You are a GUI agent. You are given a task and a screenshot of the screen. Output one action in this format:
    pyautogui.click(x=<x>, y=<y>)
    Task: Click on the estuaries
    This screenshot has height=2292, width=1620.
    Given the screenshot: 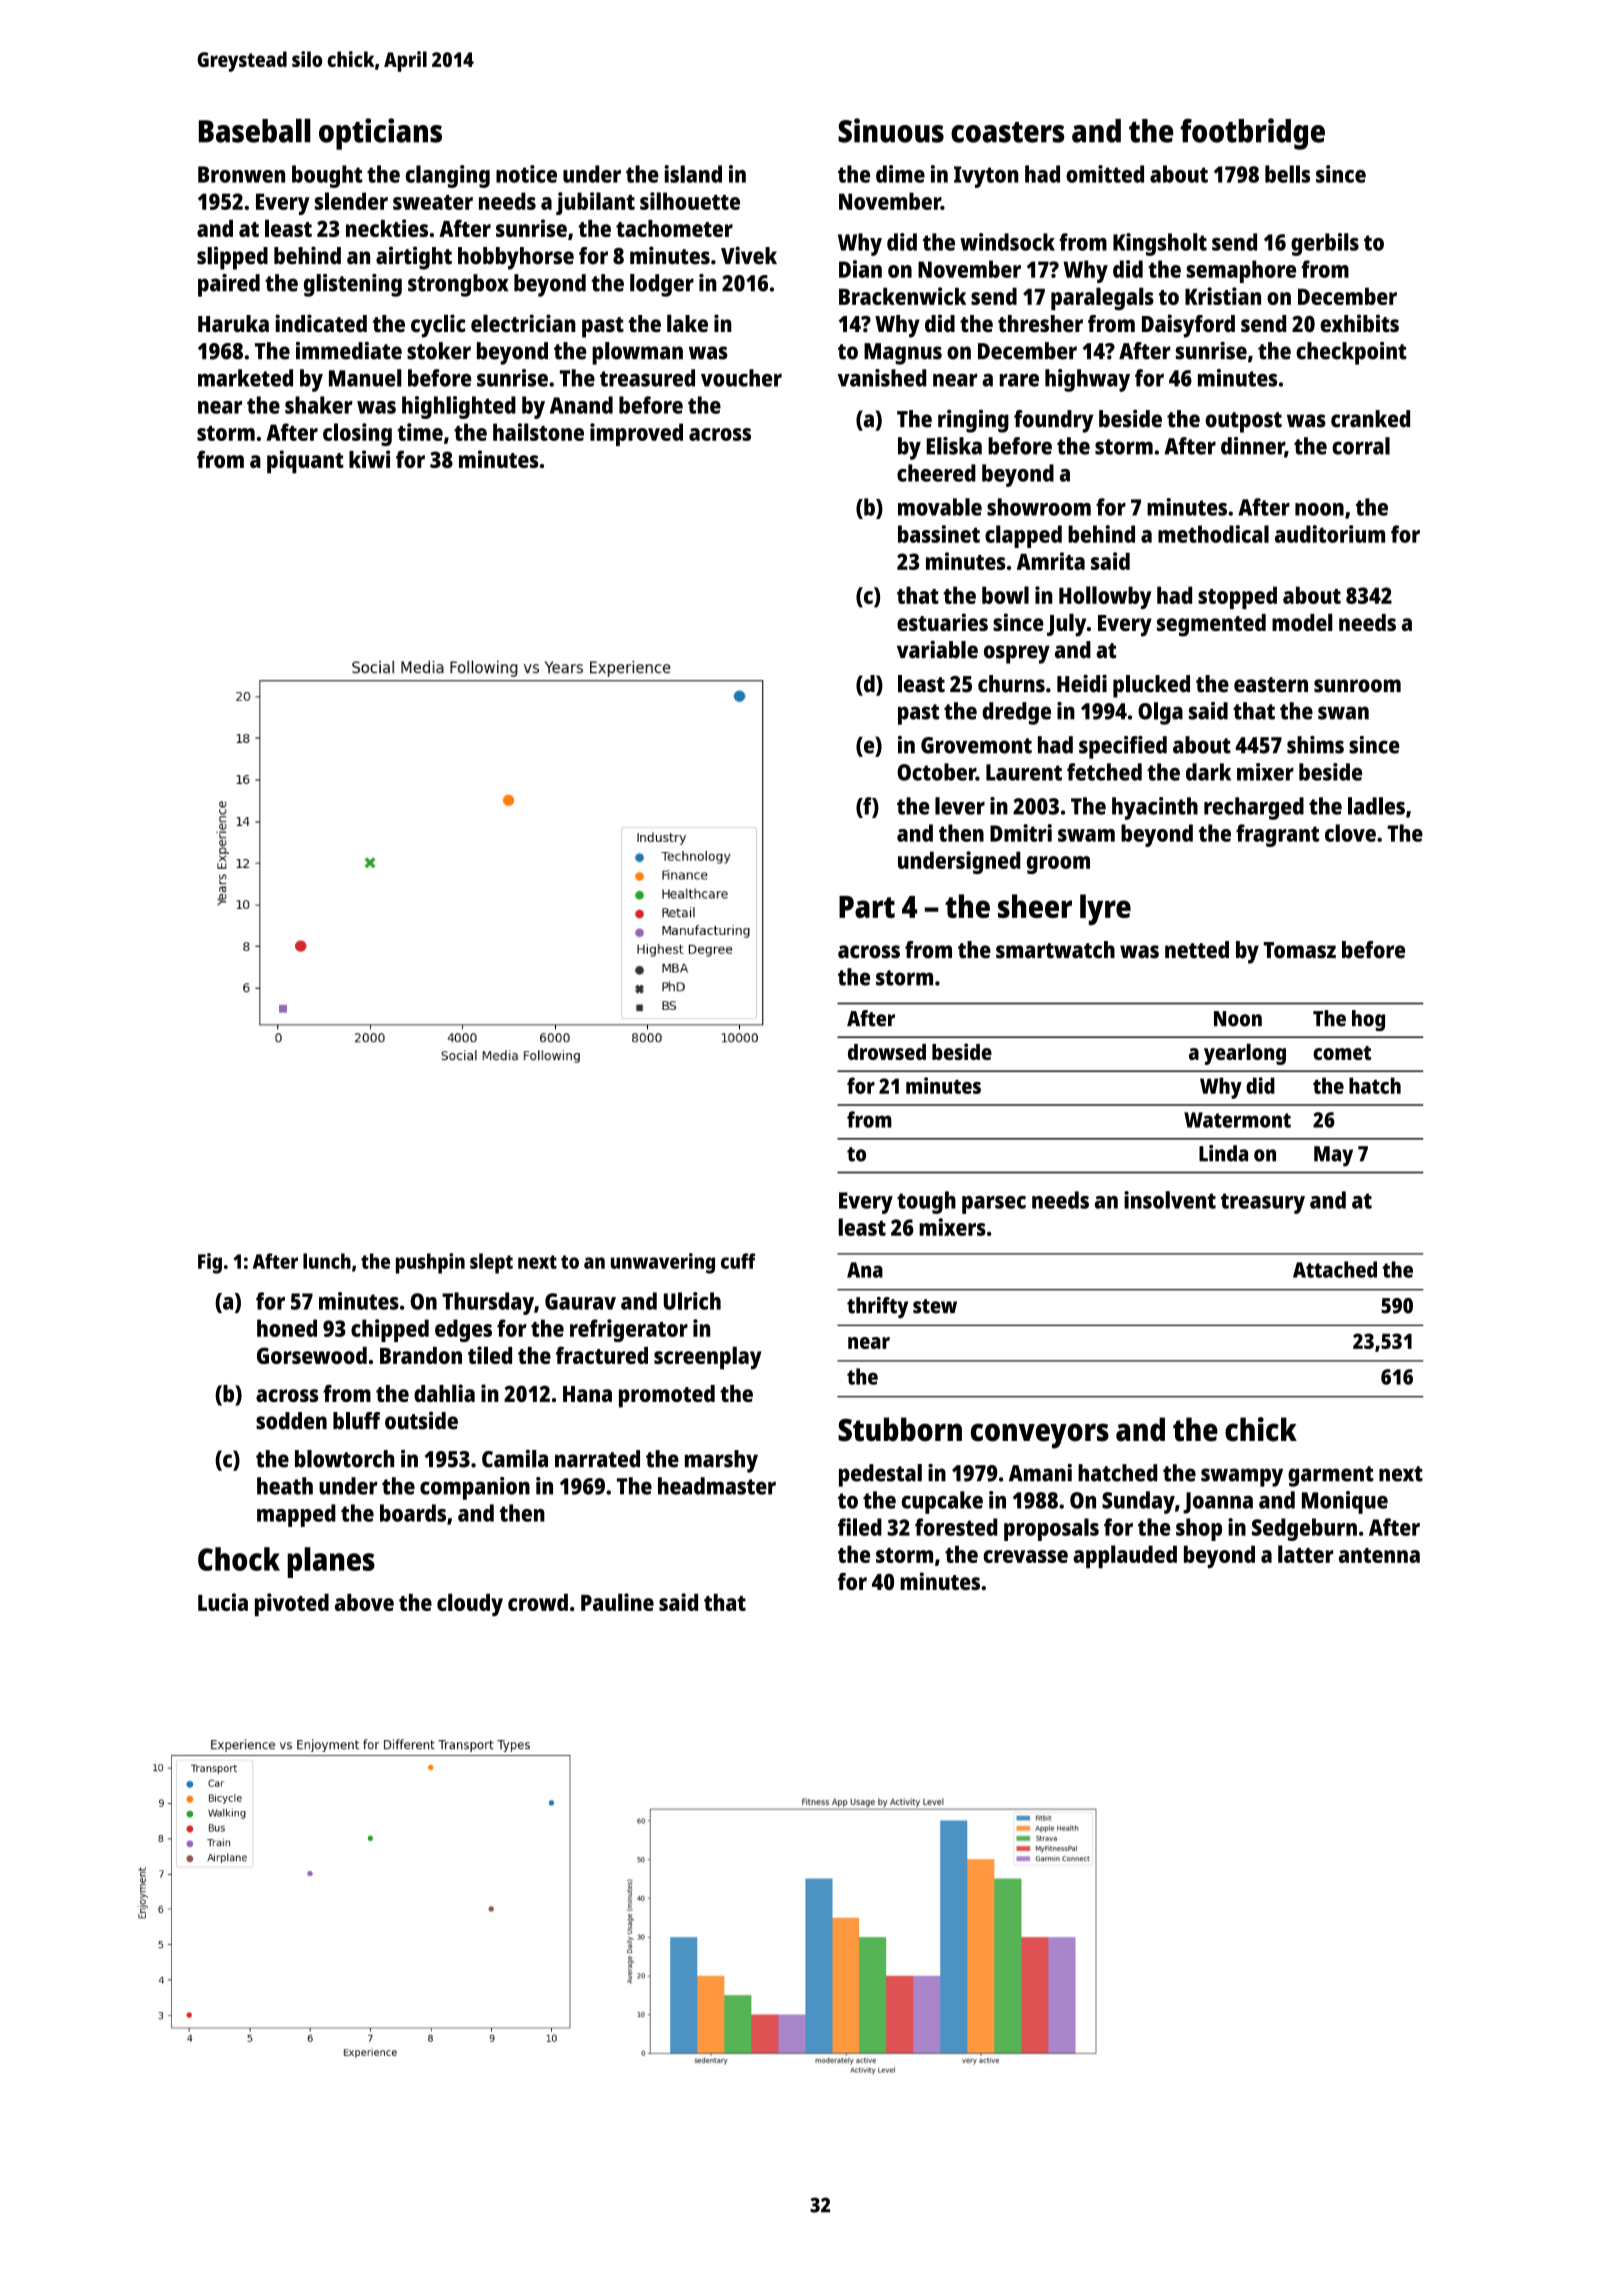 What is the action you would take?
    pyautogui.click(x=942, y=622)
